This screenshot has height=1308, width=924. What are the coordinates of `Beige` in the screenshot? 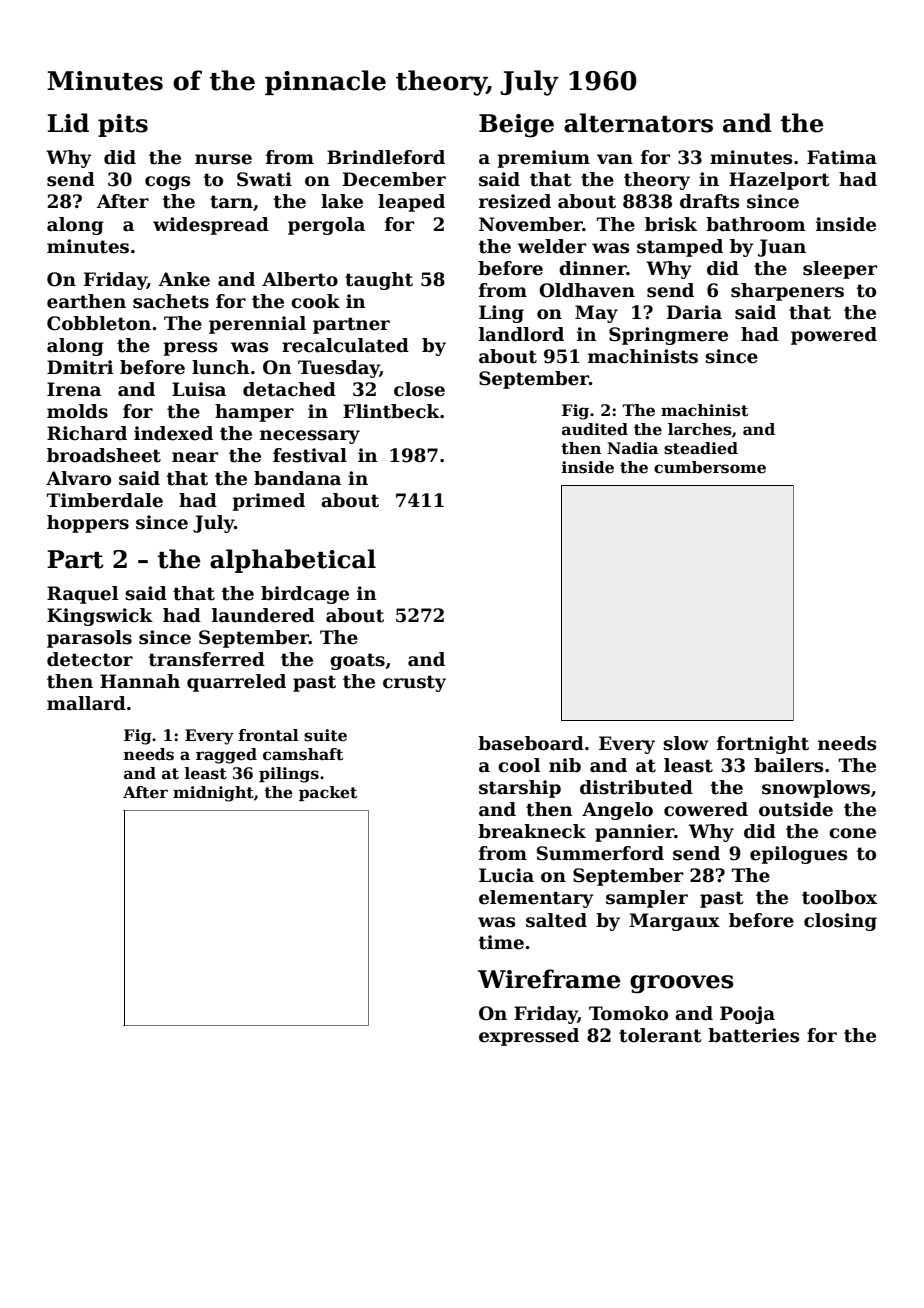 It's located at (516, 126).
